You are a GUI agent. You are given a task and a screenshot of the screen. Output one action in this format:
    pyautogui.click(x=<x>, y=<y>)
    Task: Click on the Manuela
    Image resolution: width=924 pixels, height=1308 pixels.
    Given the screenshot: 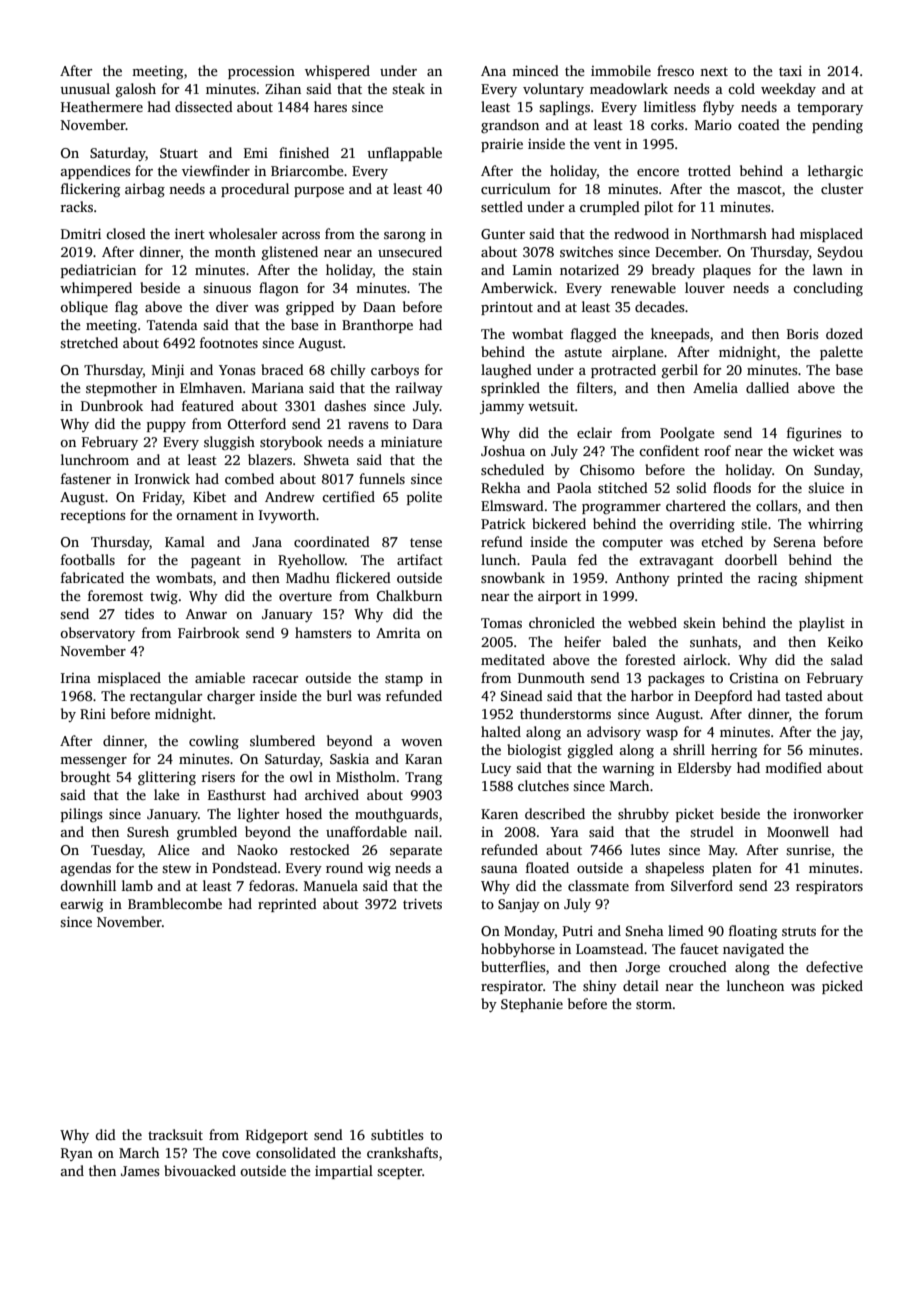 What is the action you would take?
    pyautogui.click(x=331, y=885)
